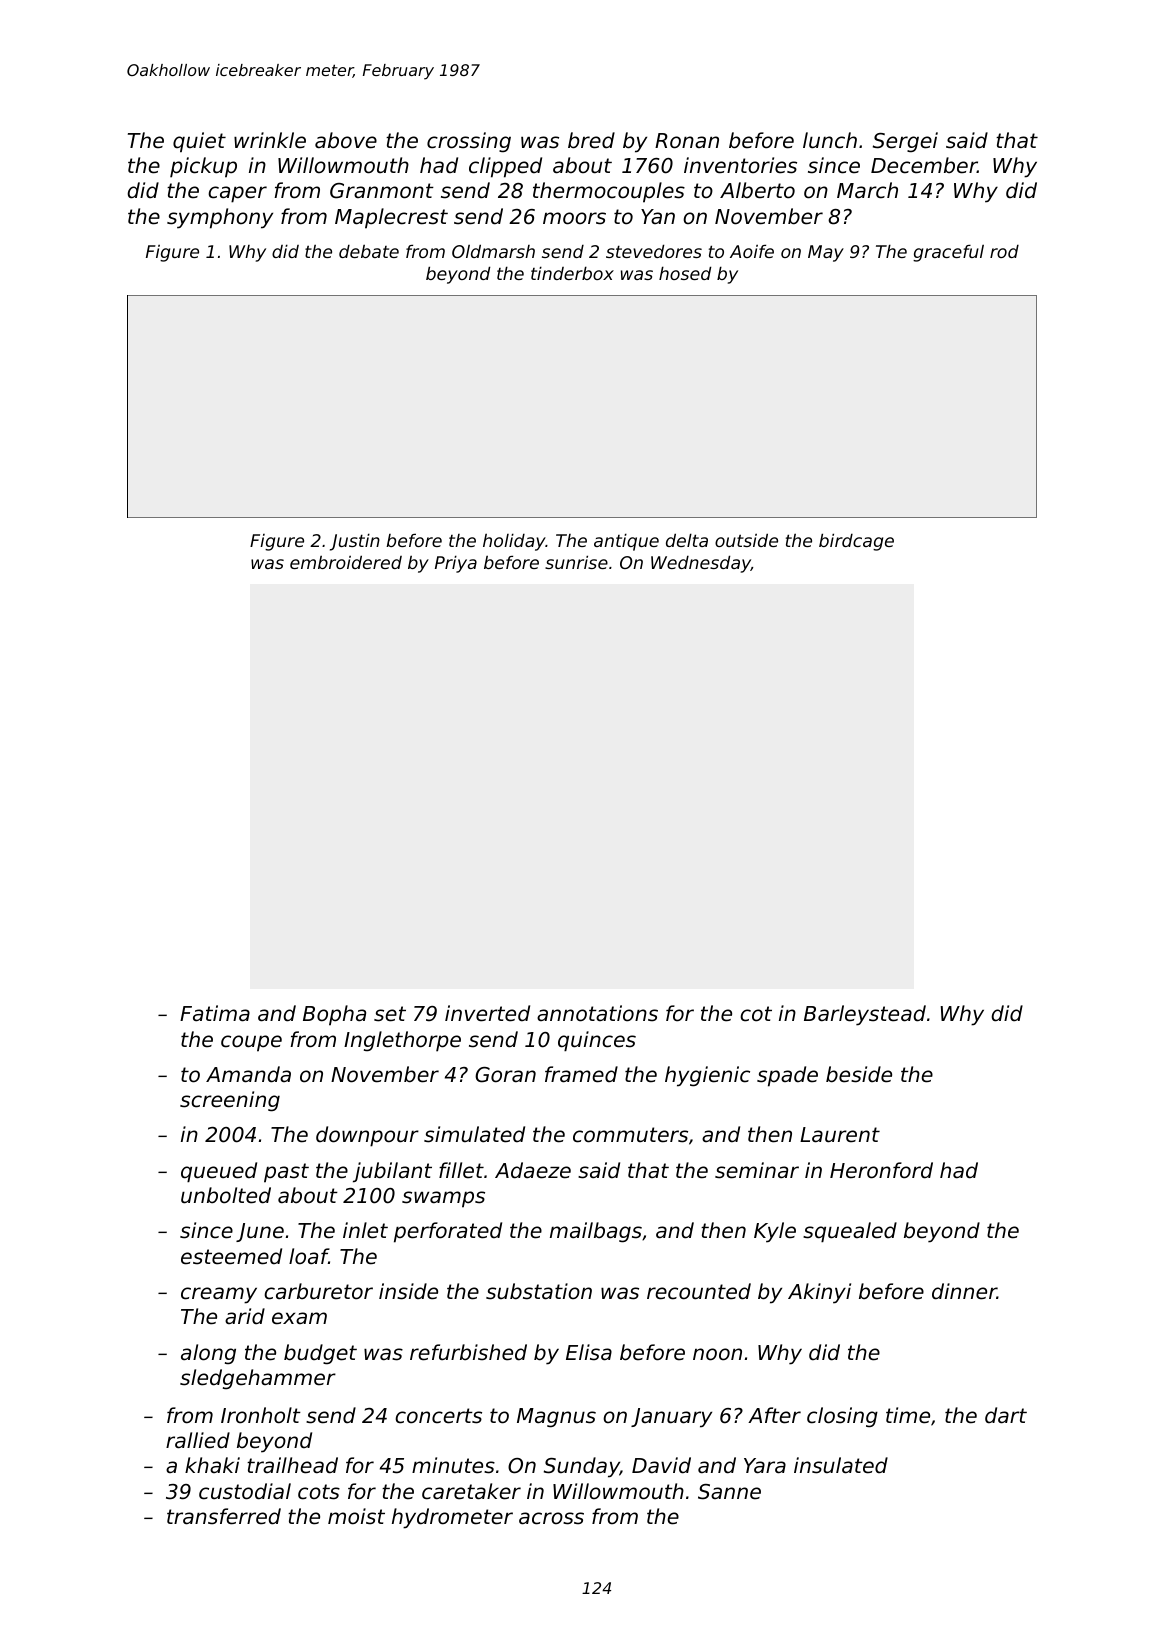  Describe the element at coordinates (215, 1013) in the screenshot. I see `Fatima` at that location.
